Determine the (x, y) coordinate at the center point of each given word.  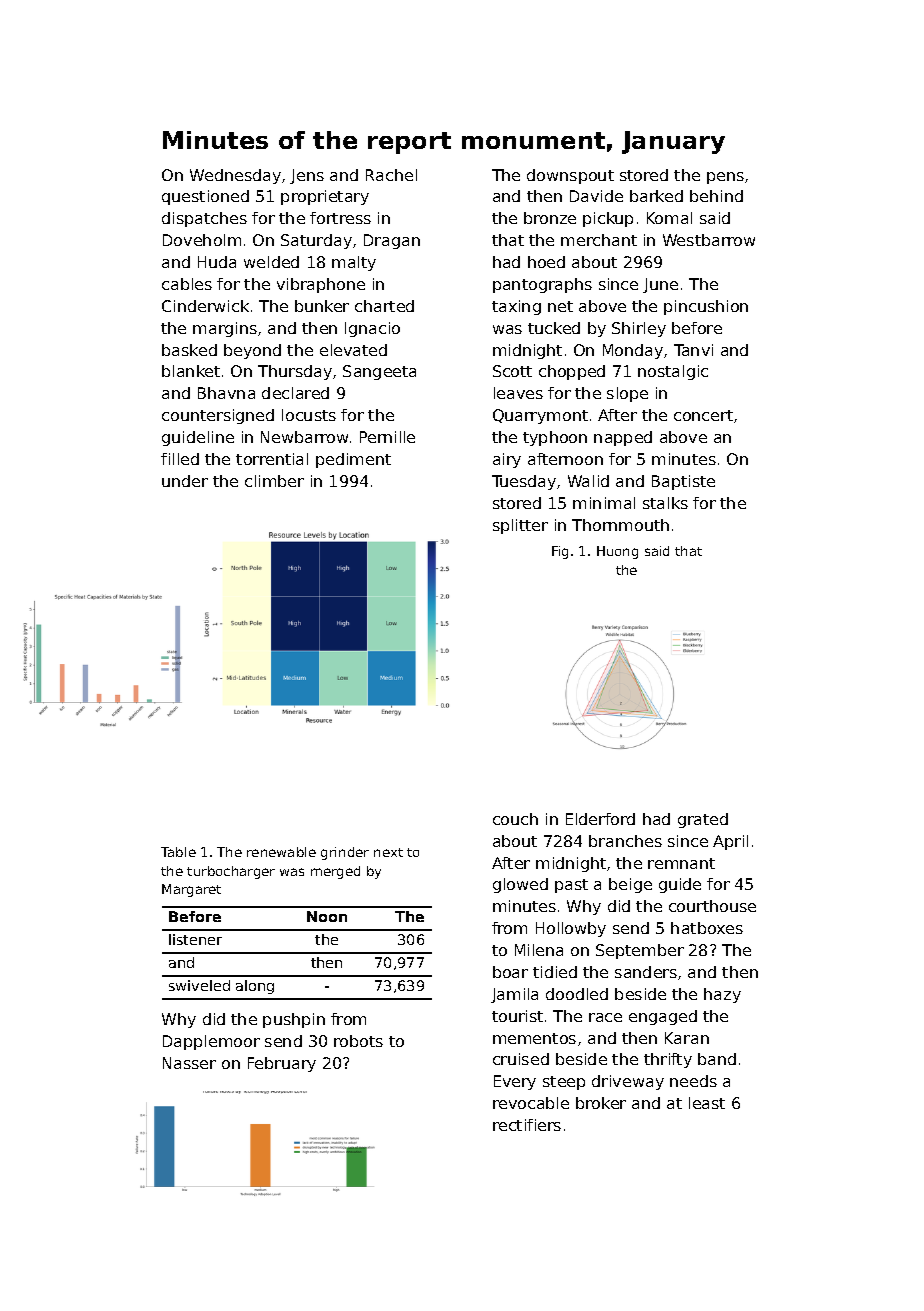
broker (601, 1103)
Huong (617, 552)
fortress (340, 218)
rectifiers (527, 1125)
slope (627, 394)
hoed (546, 262)
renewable (281, 852)
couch (515, 819)
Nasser (189, 1063)
